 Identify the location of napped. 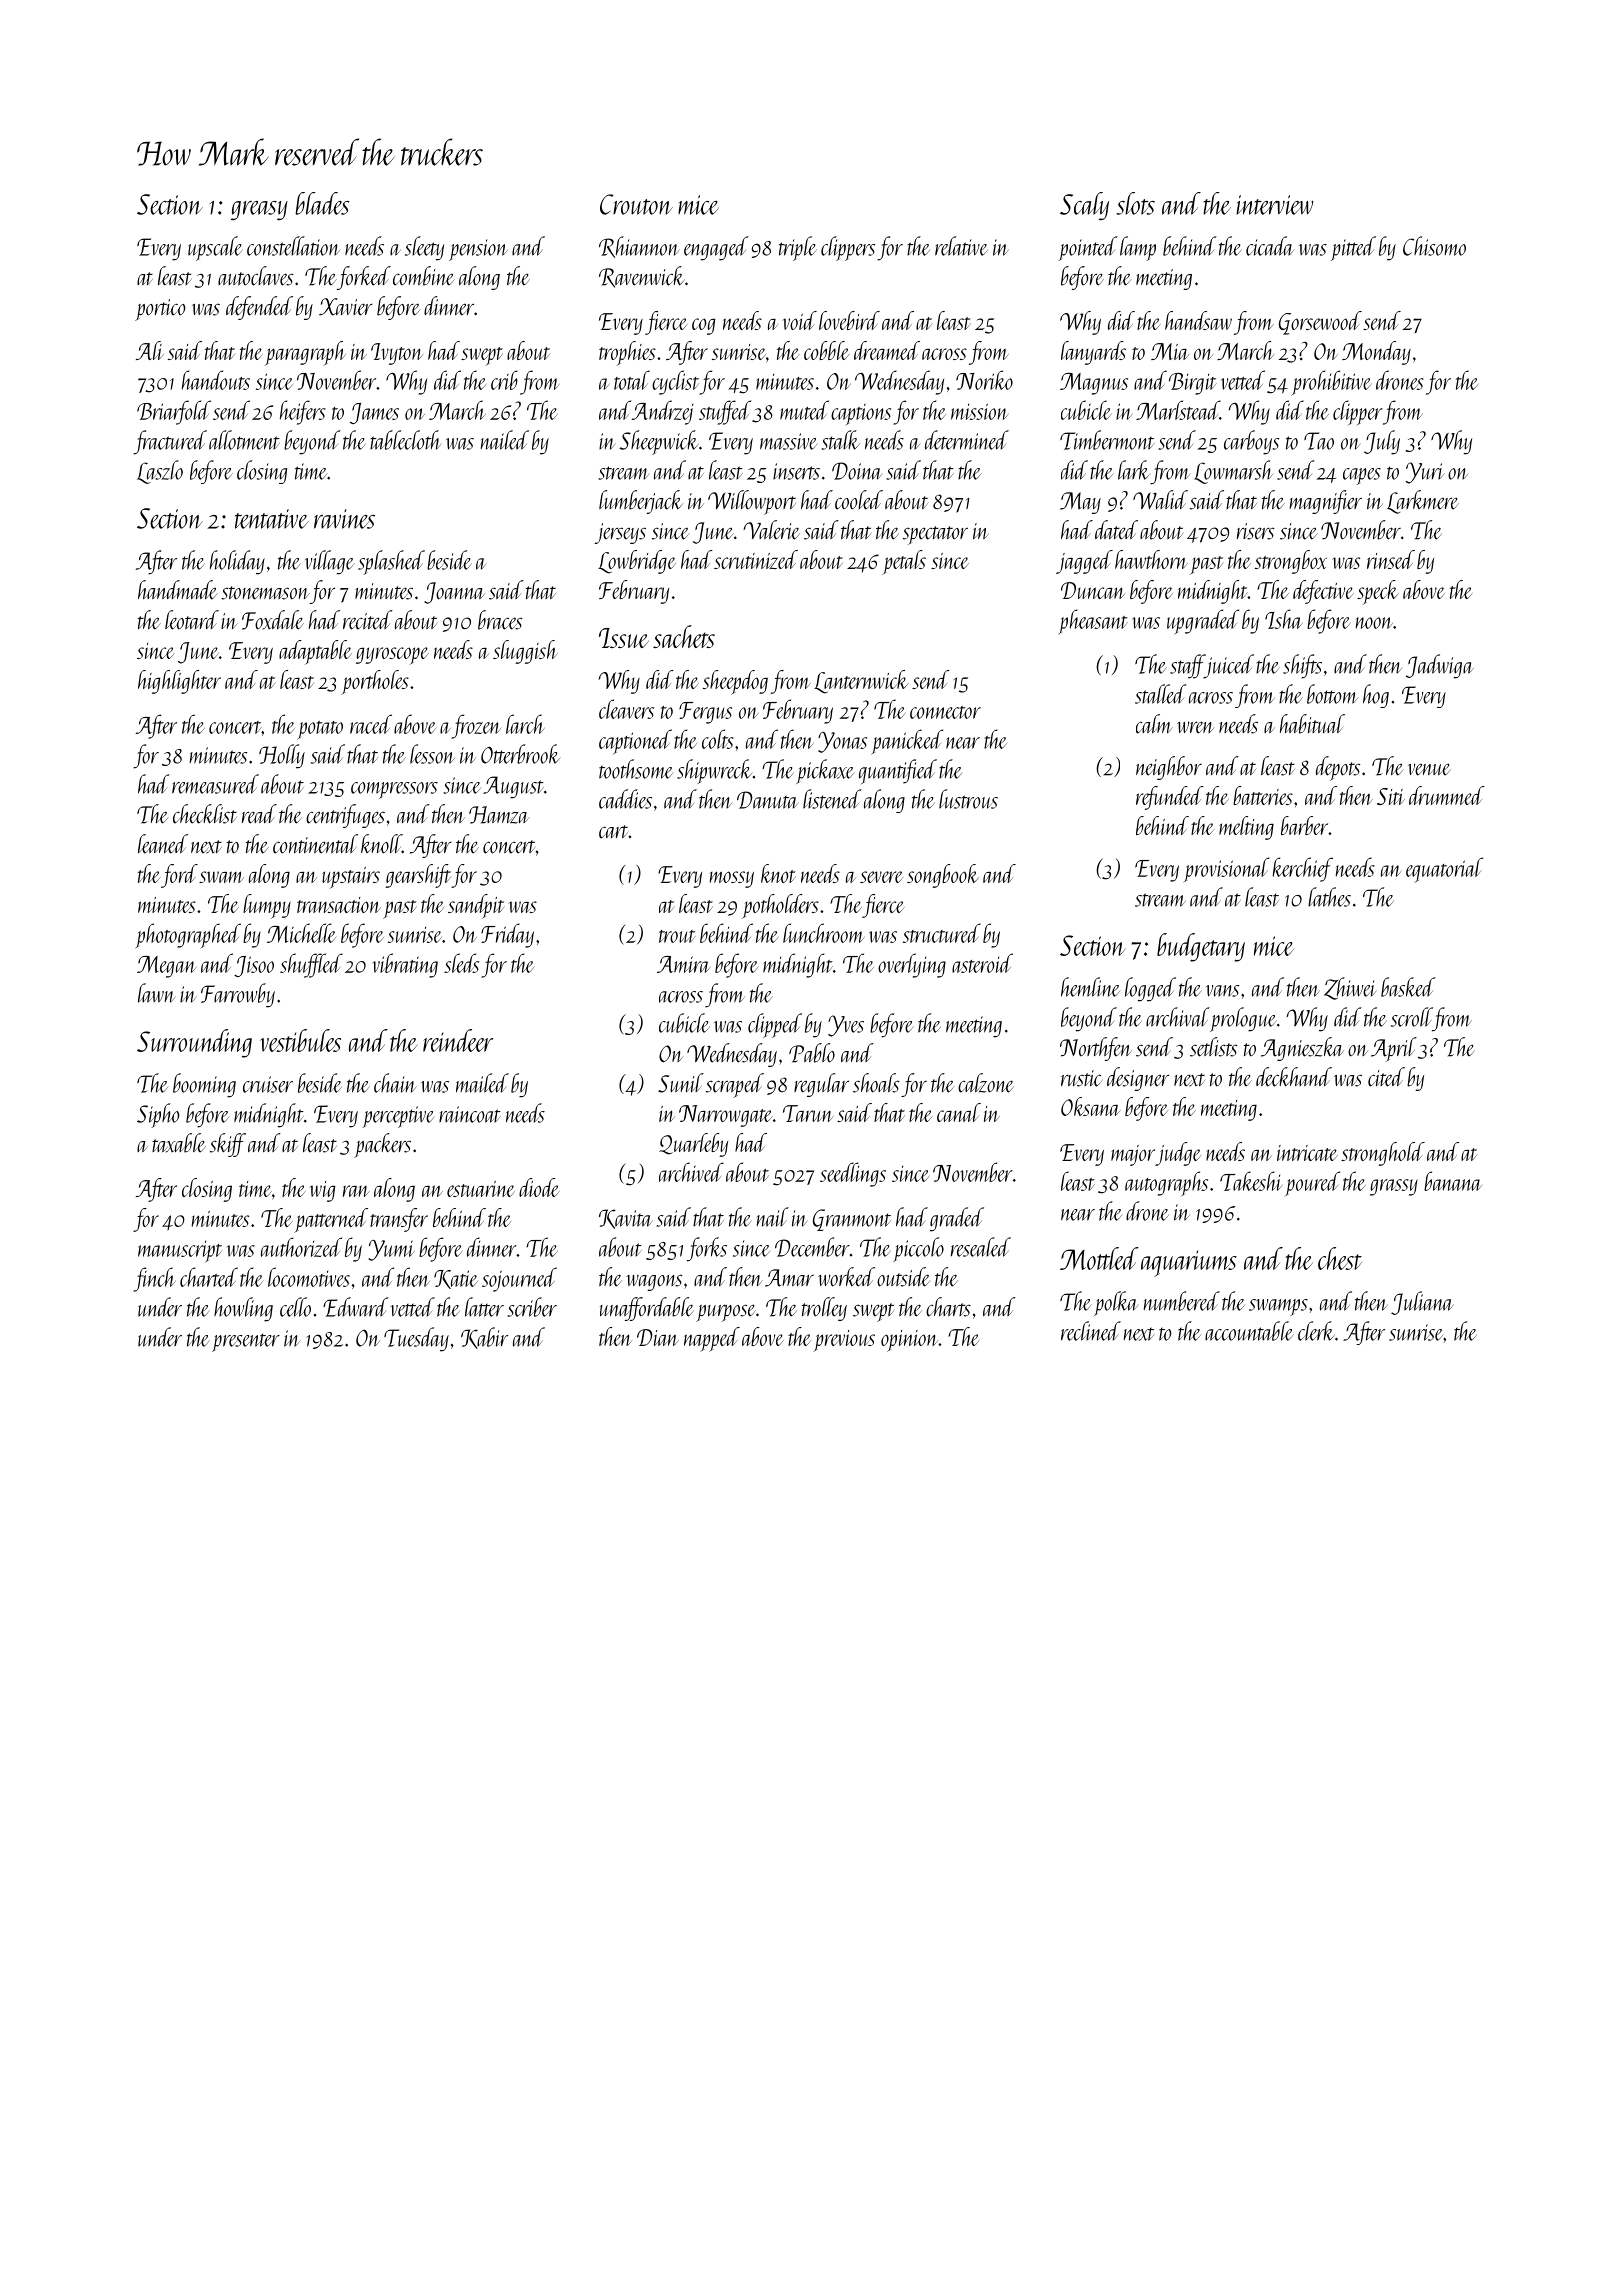
(712, 1339).
